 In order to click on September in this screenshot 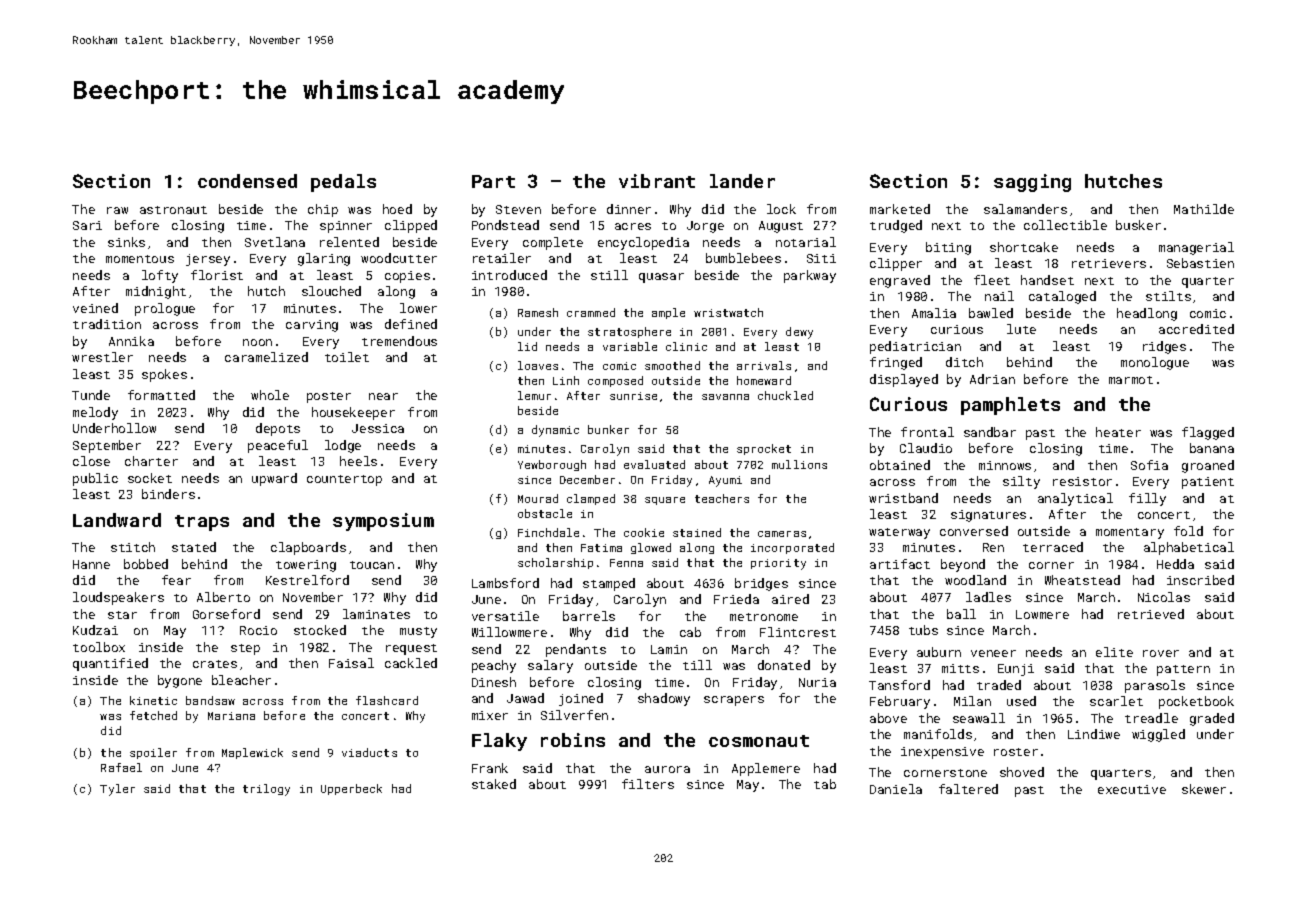, I will do `click(107, 446)`.
